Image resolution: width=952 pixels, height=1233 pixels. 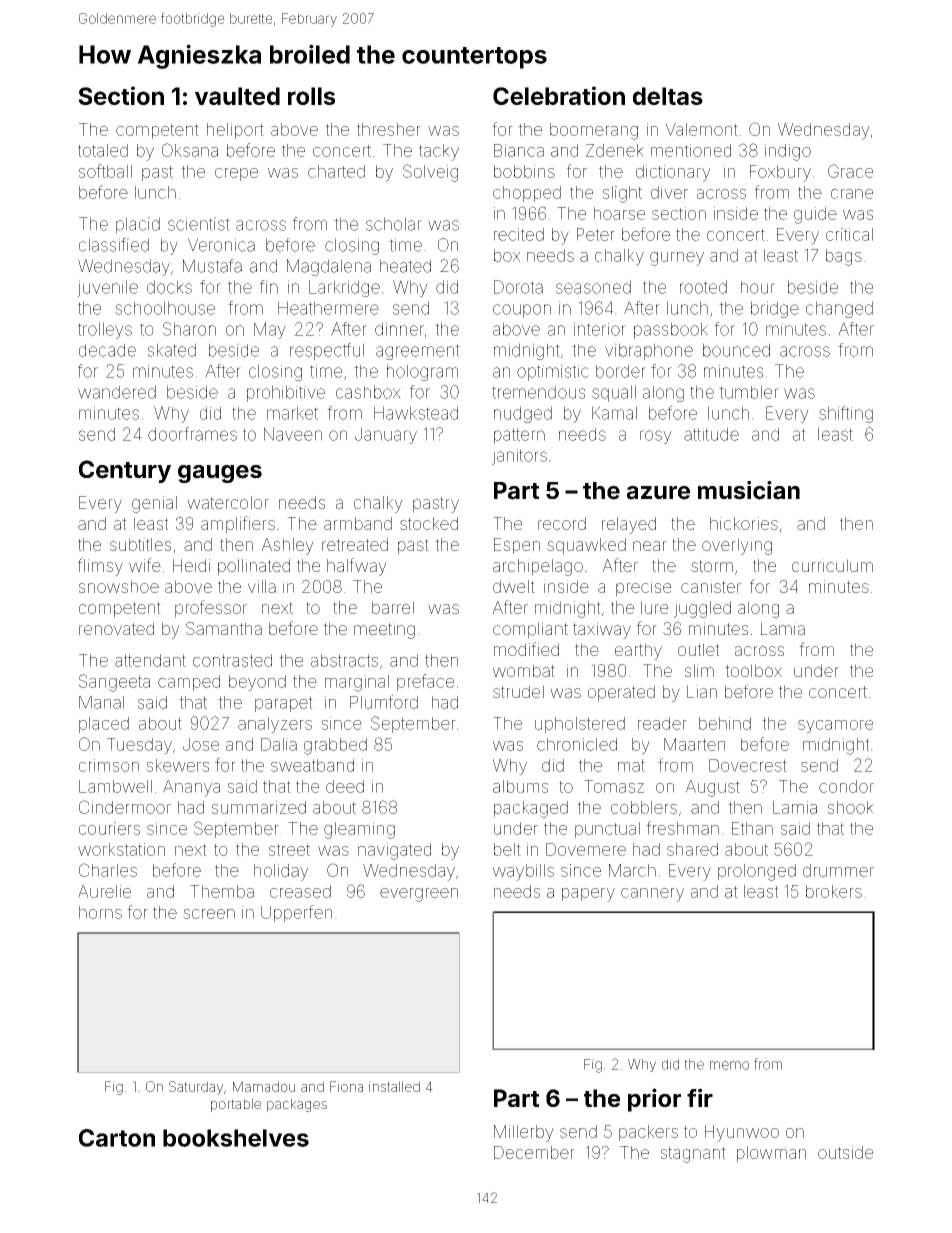 What do you see at coordinates (100, 567) in the screenshot?
I see `flimsy` at bounding box center [100, 567].
